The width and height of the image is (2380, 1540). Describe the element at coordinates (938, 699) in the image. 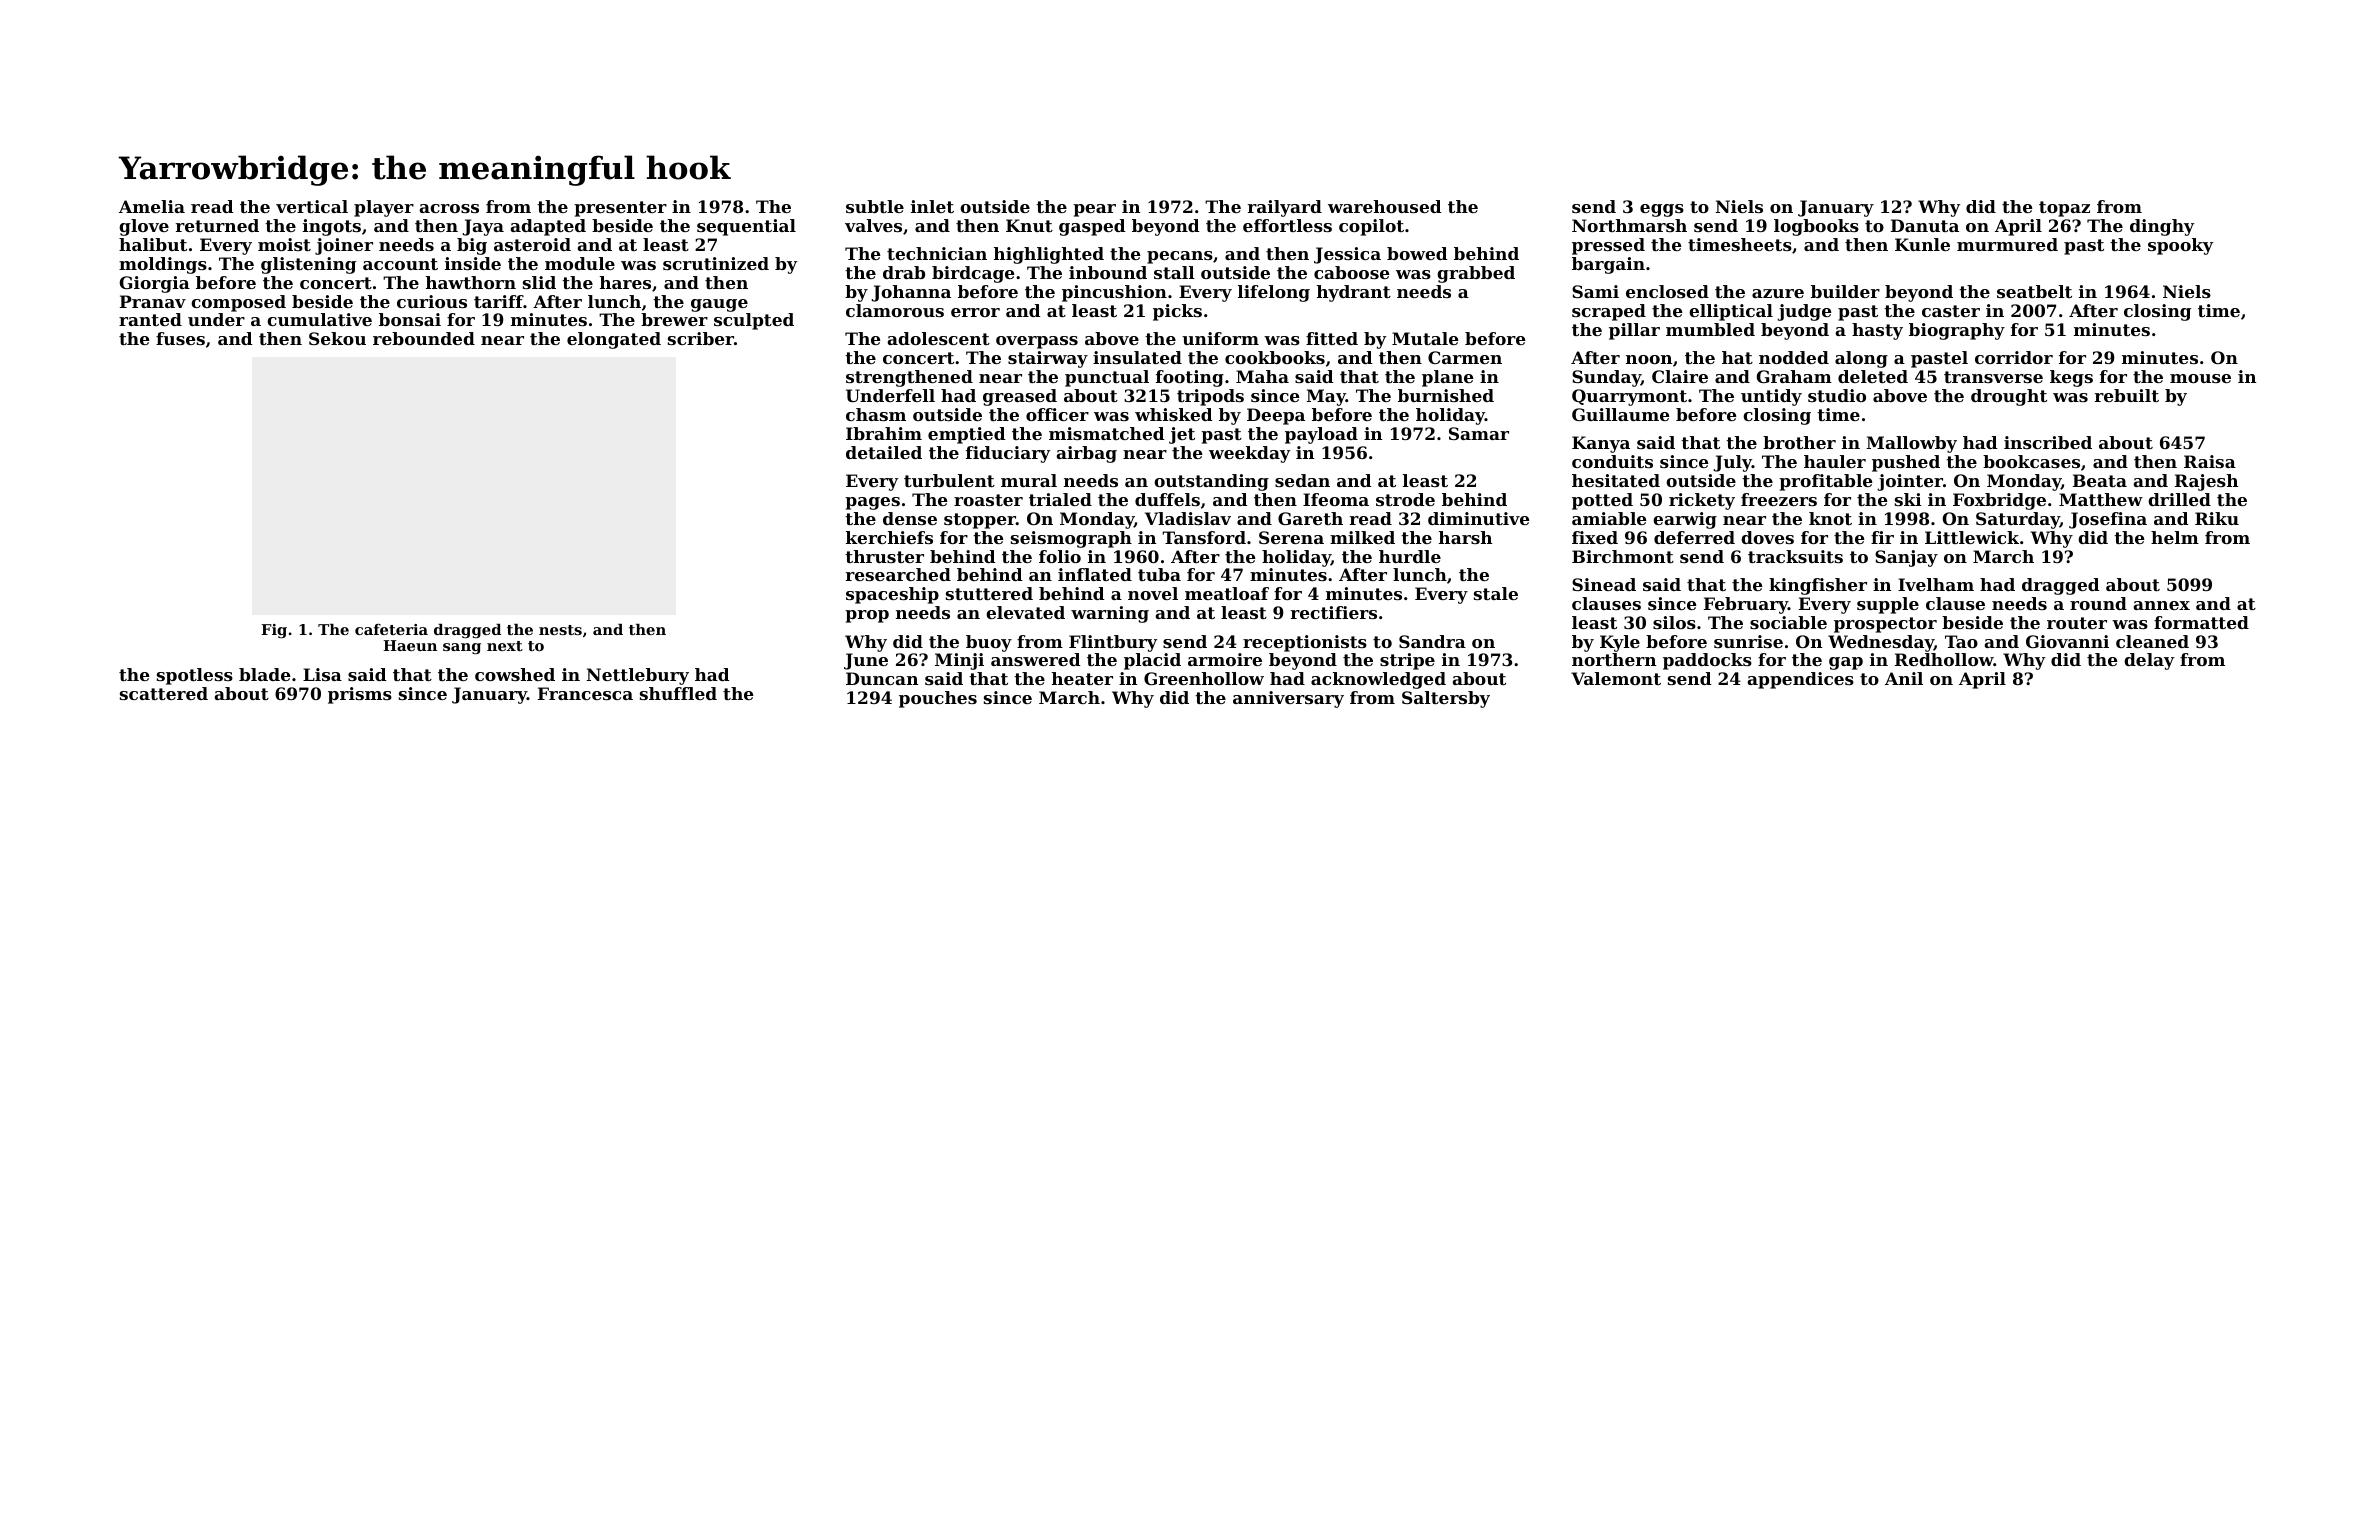

I see `pouches` at that location.
